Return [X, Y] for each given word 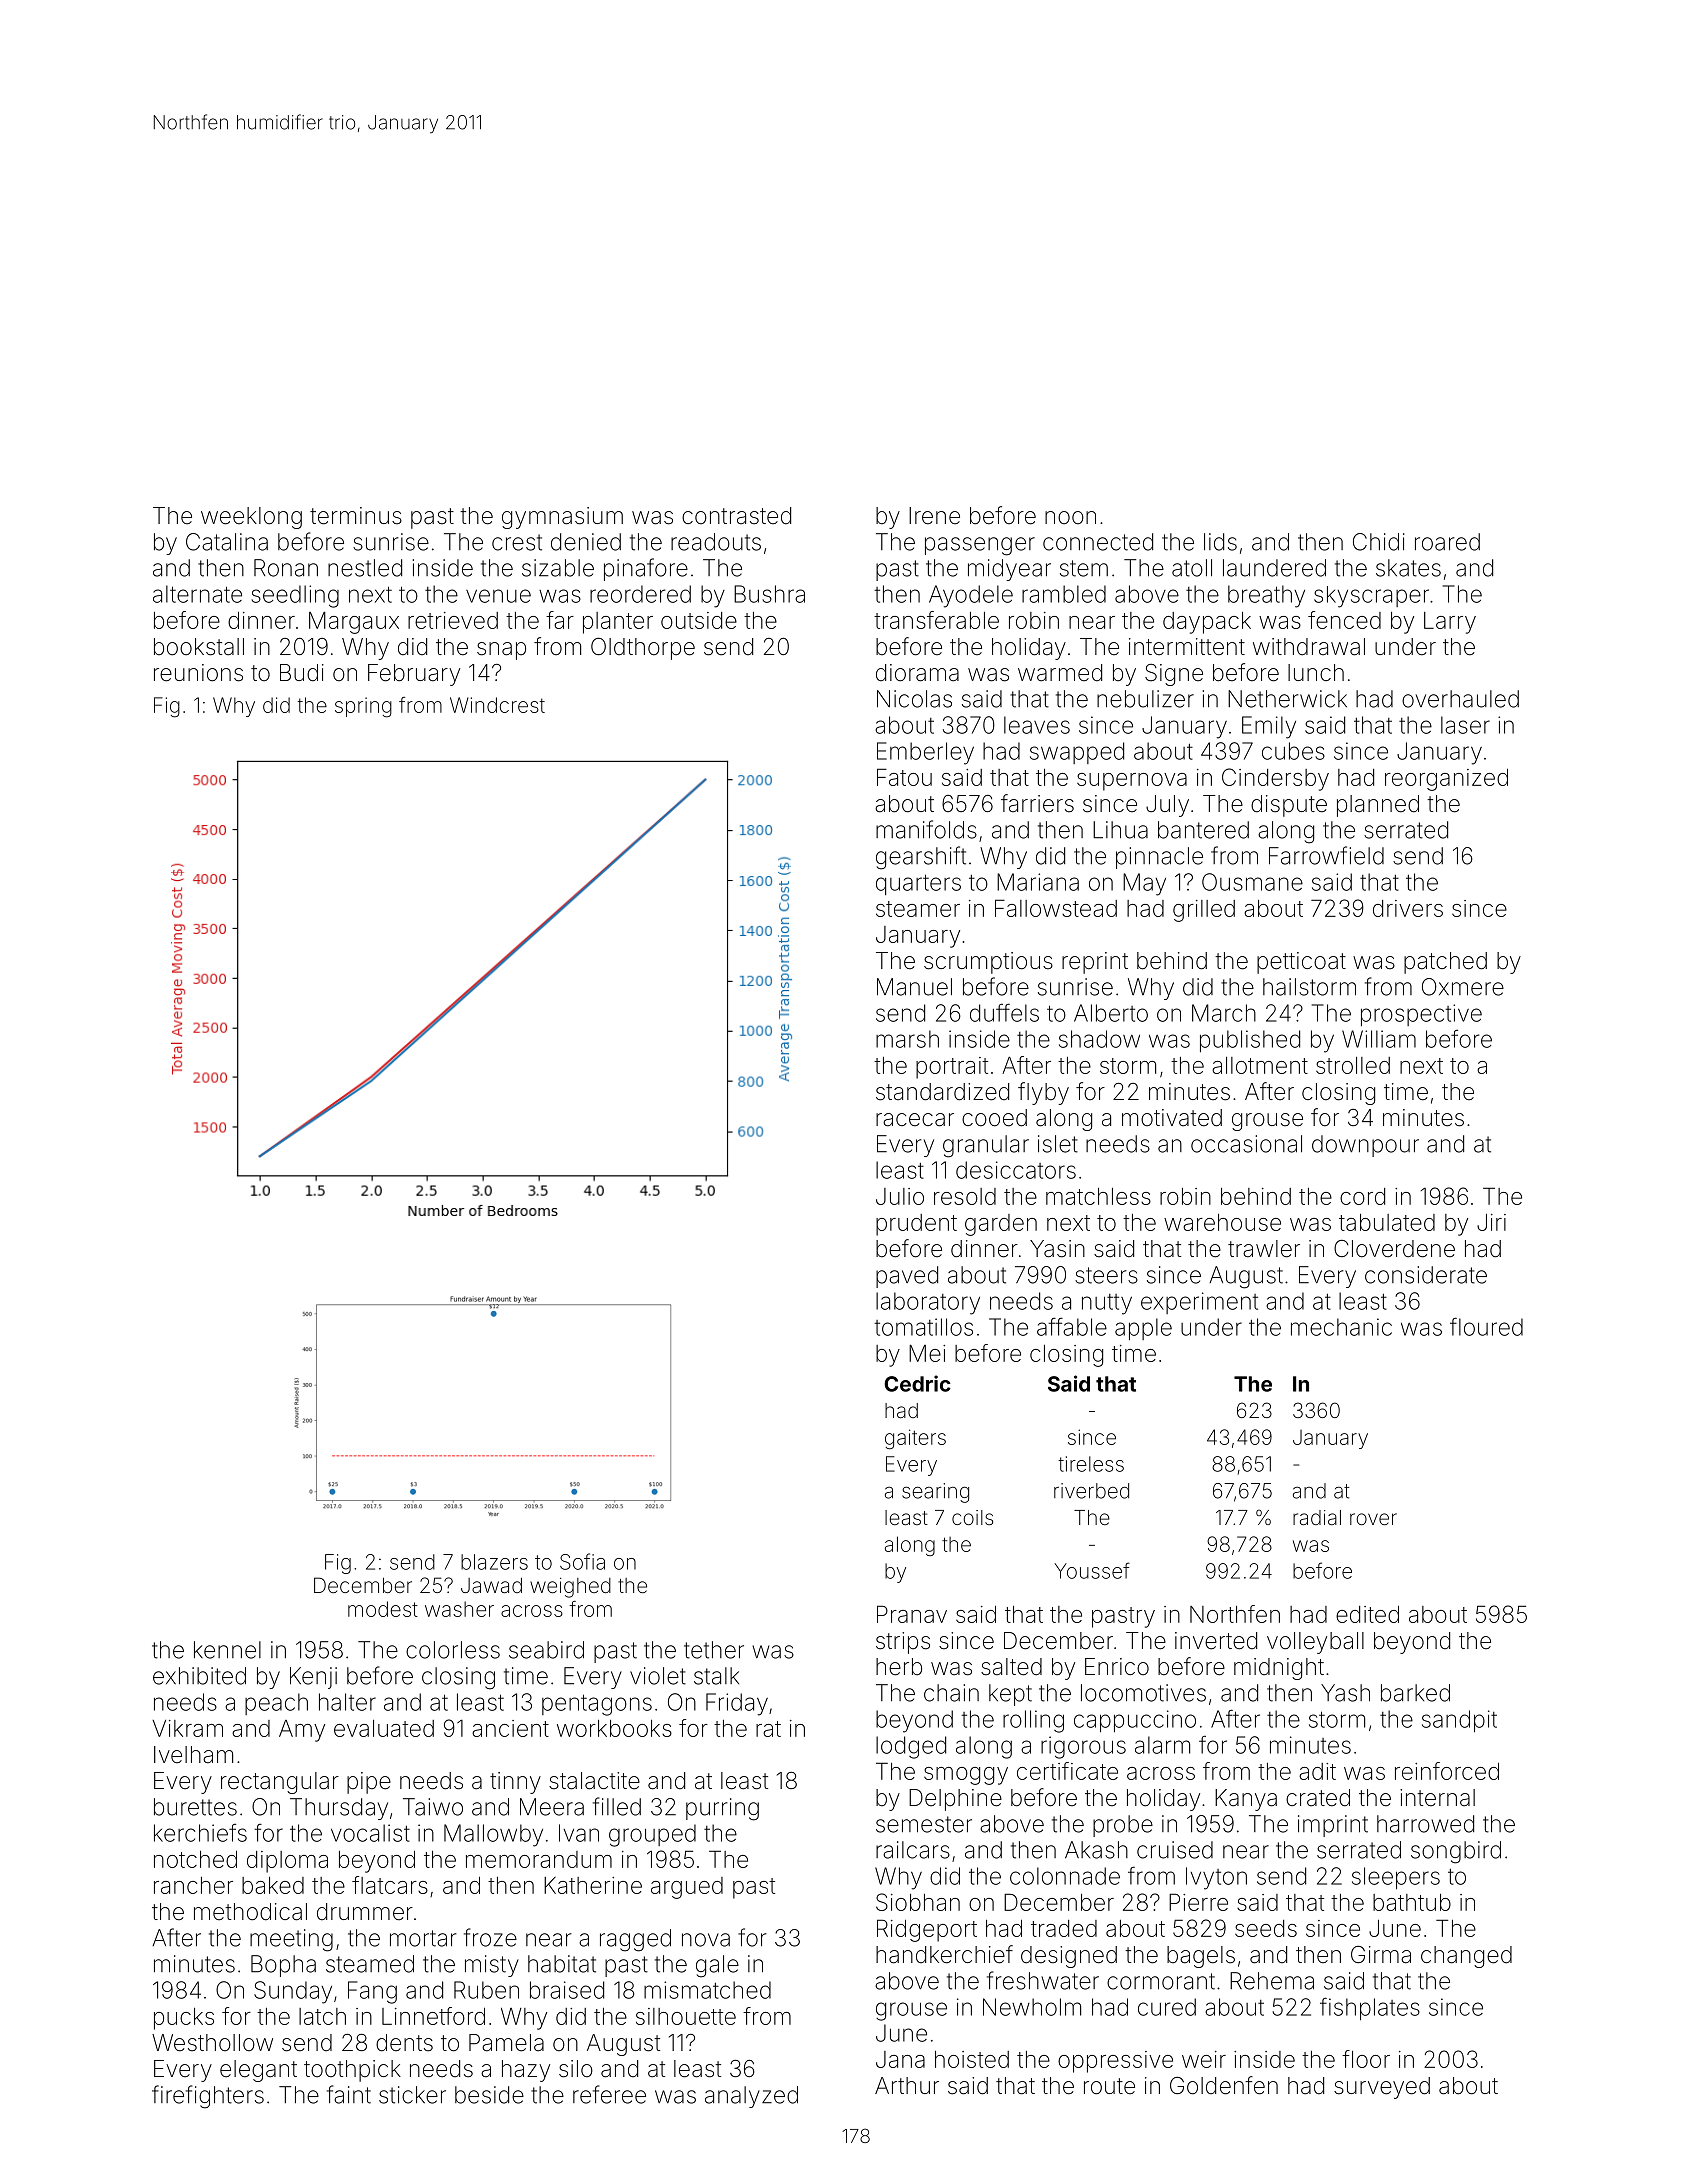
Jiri [1491, 1222]
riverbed [1091, 1491]
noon [1070, 518]
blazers [494, 1562]
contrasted [736, 516]
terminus [356, 516]
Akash [1096, 1850]
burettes [195, 1807]
